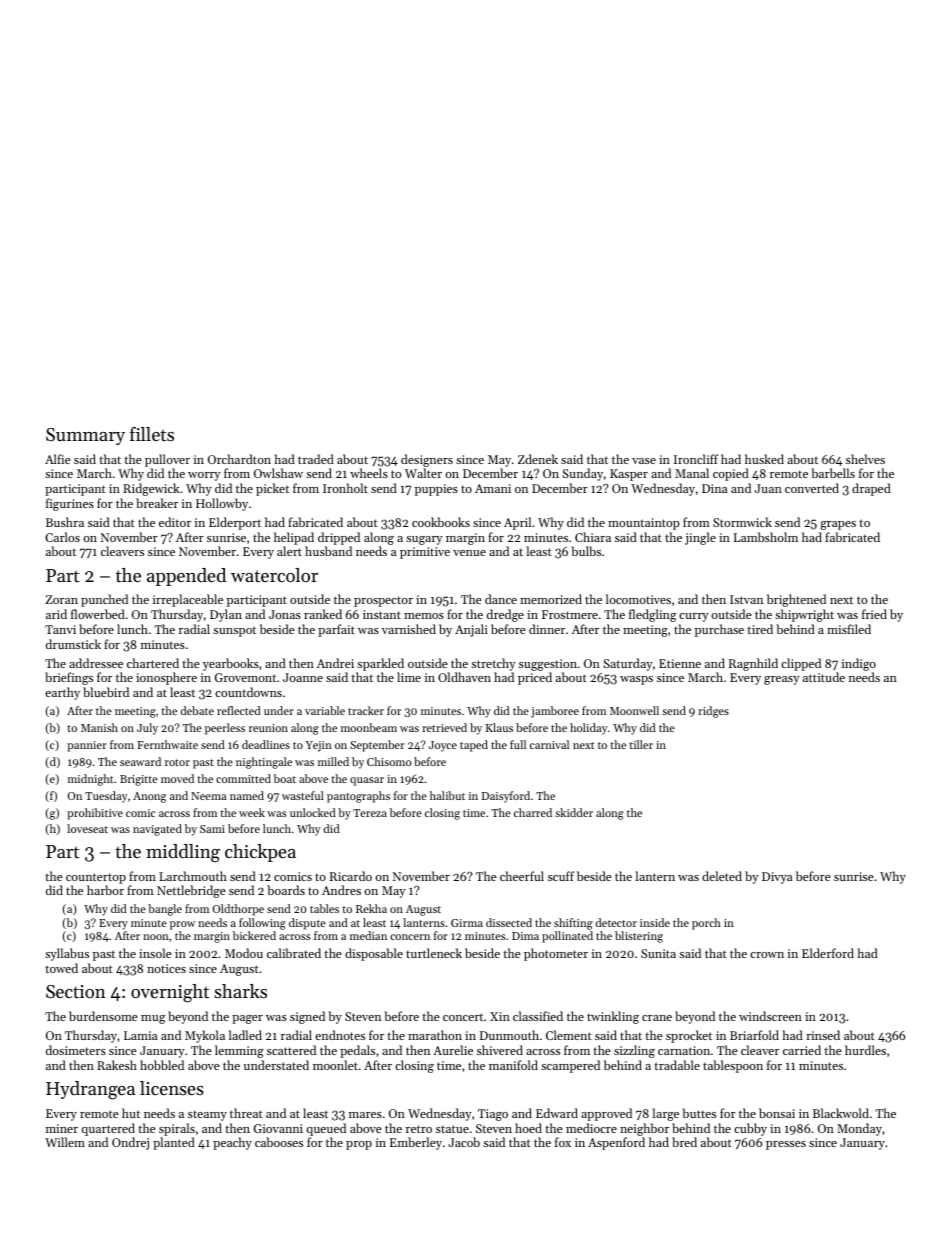  I want to click on attitude, so click(824, 677).
